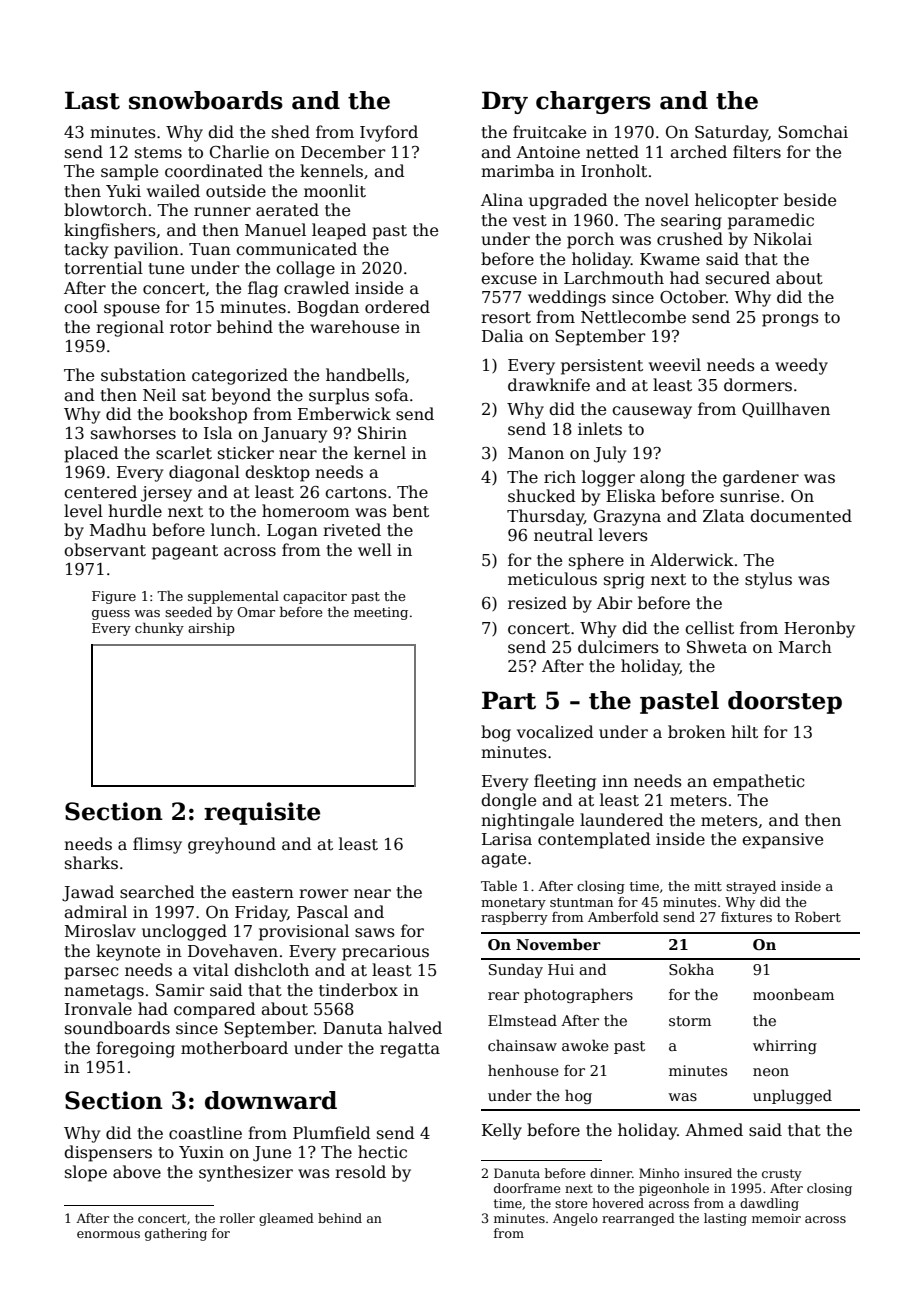 The height and width of the screenshot is (1308, 924). What do you see at coordinates (505, 102) in the screenshot?
I see `Dry` at bounding box center [505, 102].
